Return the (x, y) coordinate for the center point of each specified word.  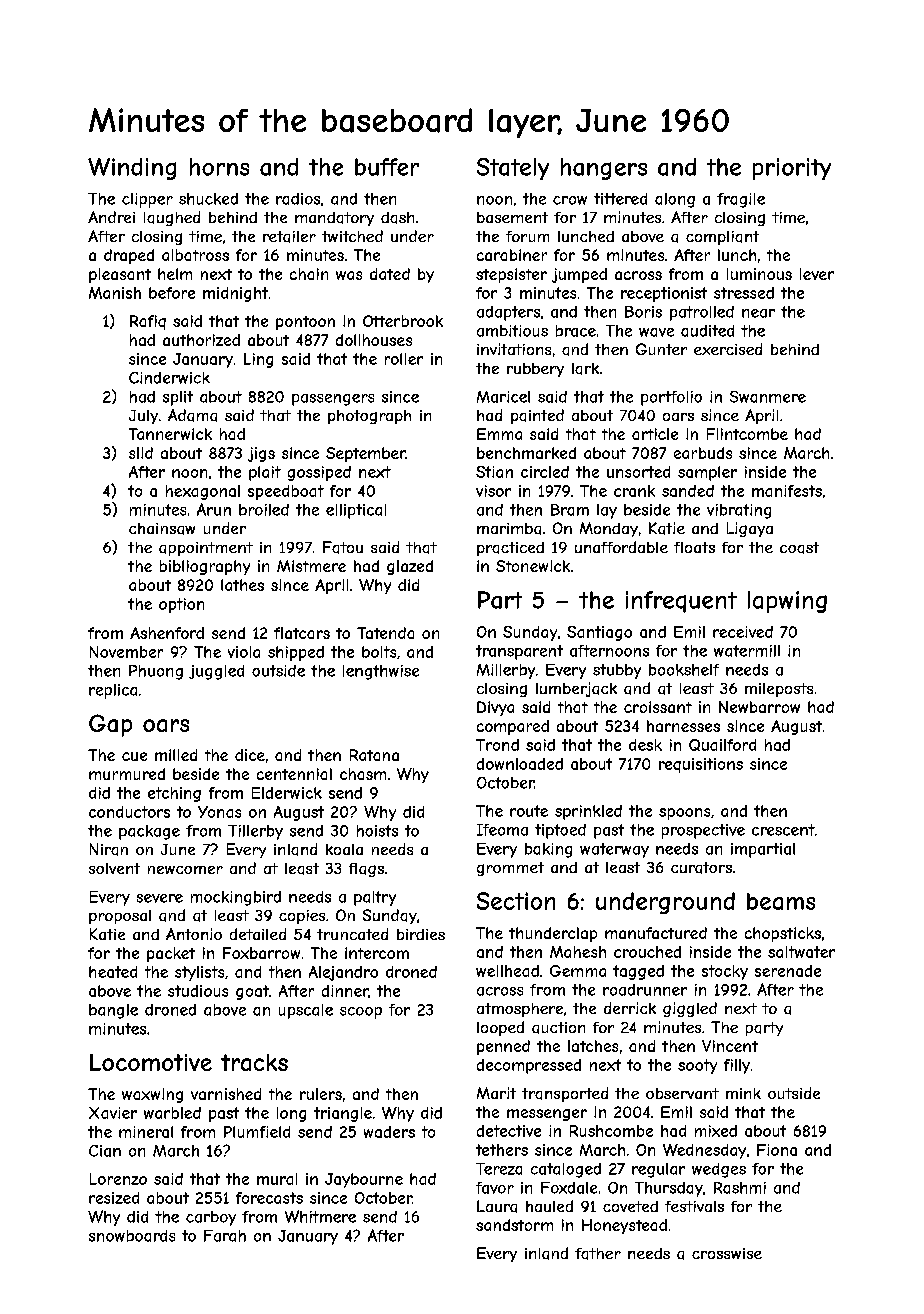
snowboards (132, 1236)
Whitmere (320, 1216)
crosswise (727, 1253)
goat (252, 992)
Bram (570, 510)
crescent (783, 830)
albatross (195, 255)
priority (792, 169)
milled (176, 755)
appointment (206, 549)
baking (548, 850)
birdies (421, 934)
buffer (387, 167)
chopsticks (783, 934)
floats (694, 547)
